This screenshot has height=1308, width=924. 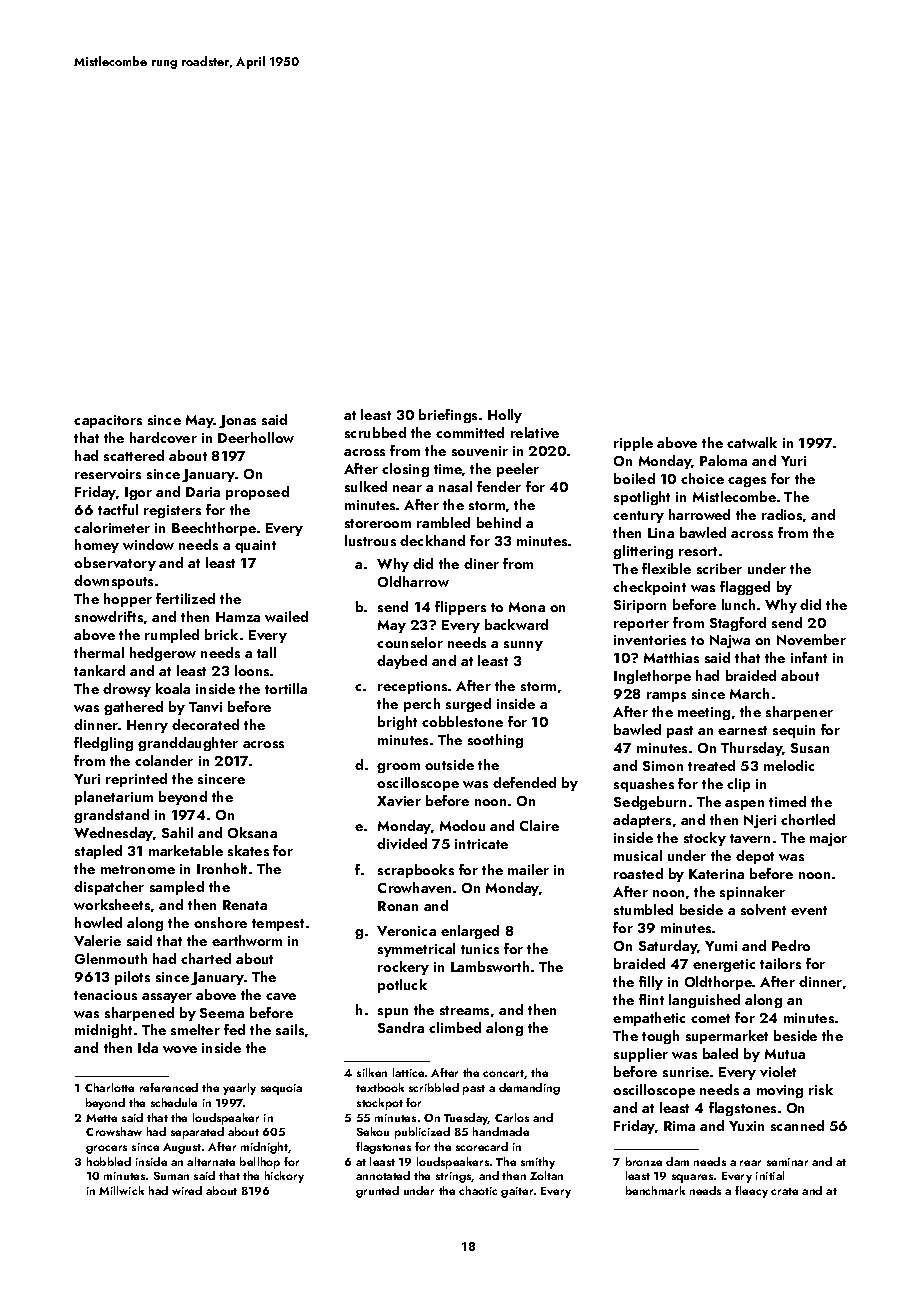 What do you see at coordinates (260, 1163) in the screenshot?
I see `bellhop` at bounding box center [260, 1163].
